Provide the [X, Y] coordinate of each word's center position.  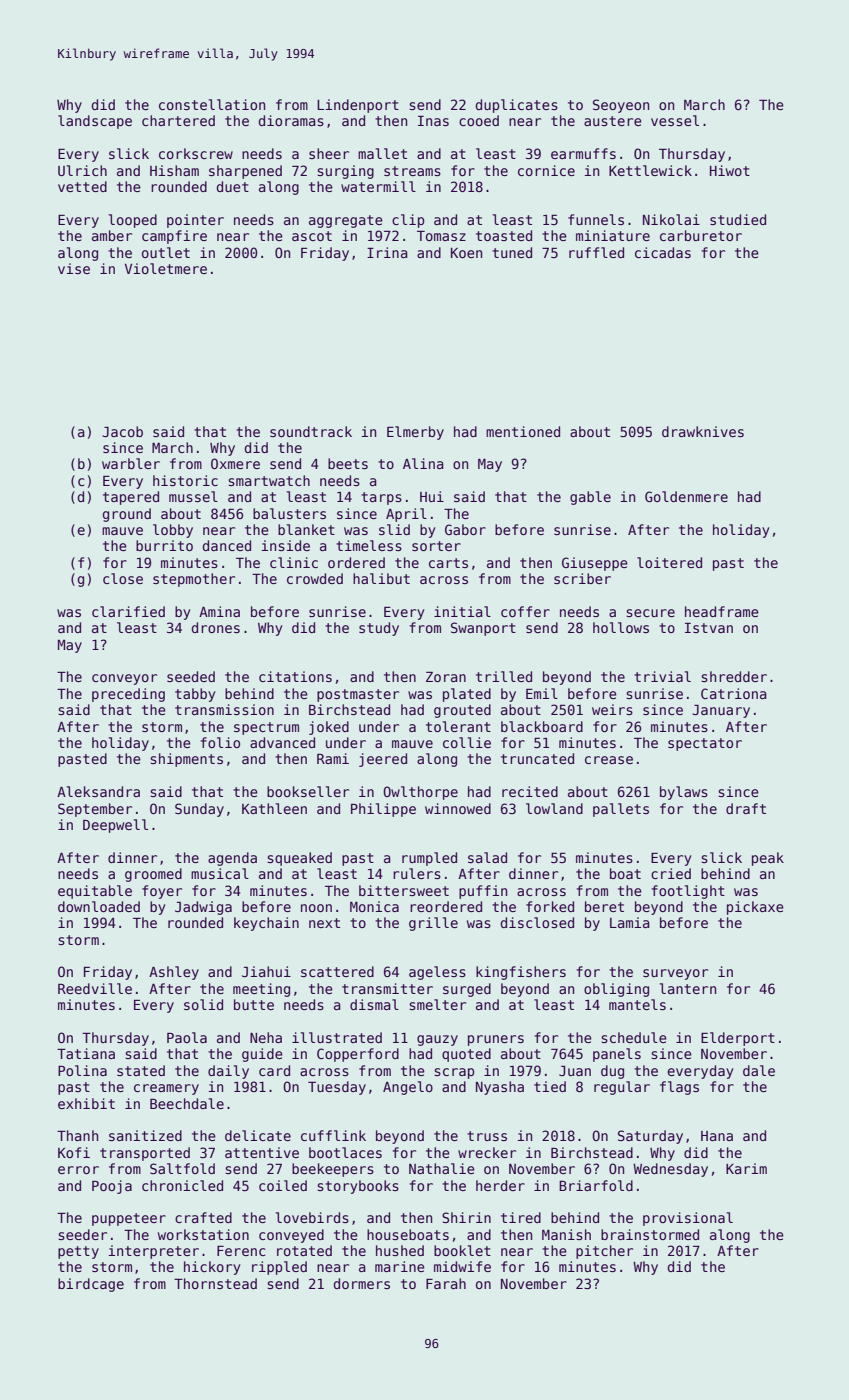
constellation [212, 104]
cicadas [663, 252]
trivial [662, 676]
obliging [616, 990]
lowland [554, 808]
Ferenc [241, 1251]
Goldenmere [686, 496]
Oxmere [235, 463]
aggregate [346, 221]
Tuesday [337, 1088]
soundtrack [311, 431]
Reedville [95, 988]
